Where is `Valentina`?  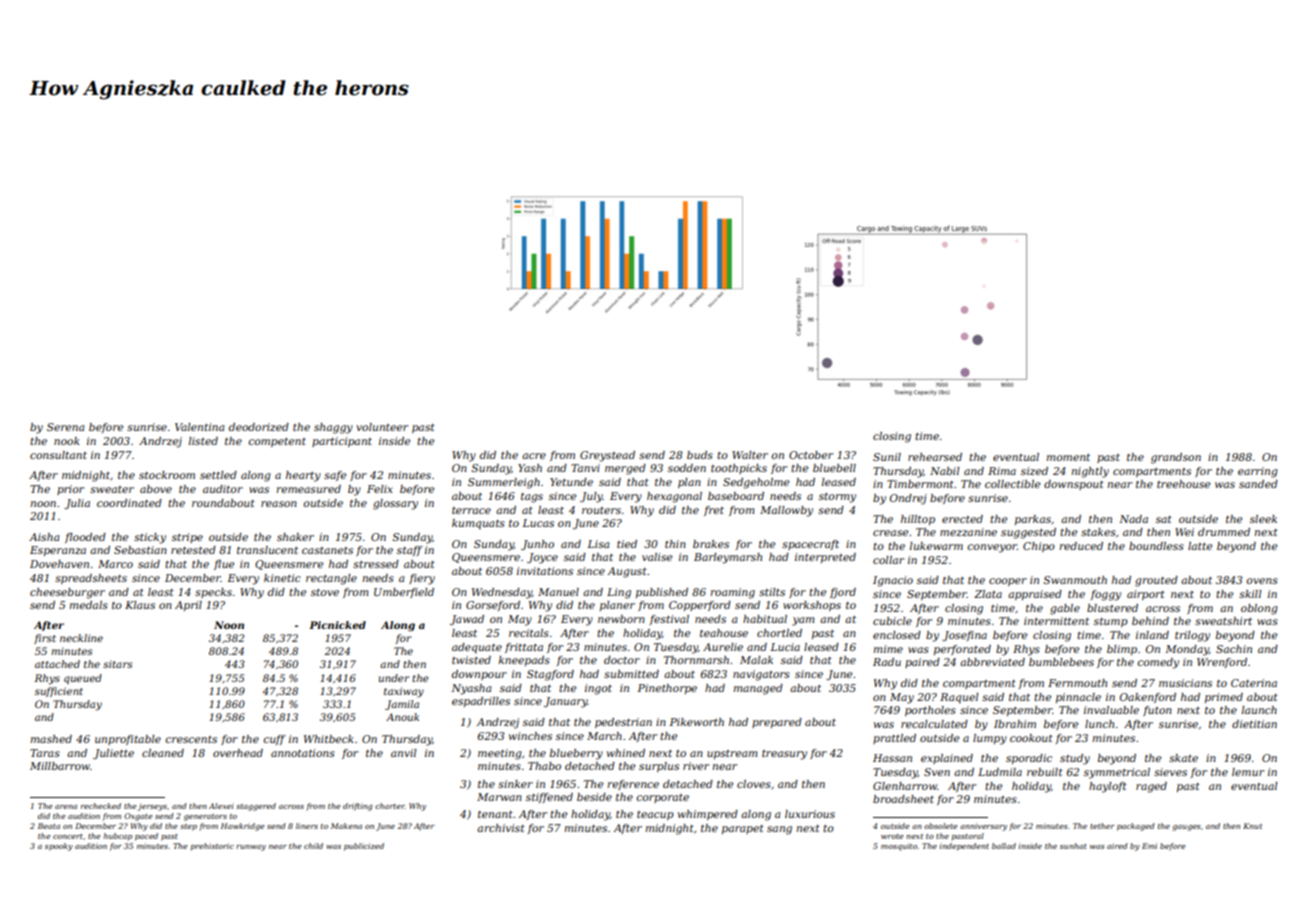
Valentina is located at coordinates (199, 427).
